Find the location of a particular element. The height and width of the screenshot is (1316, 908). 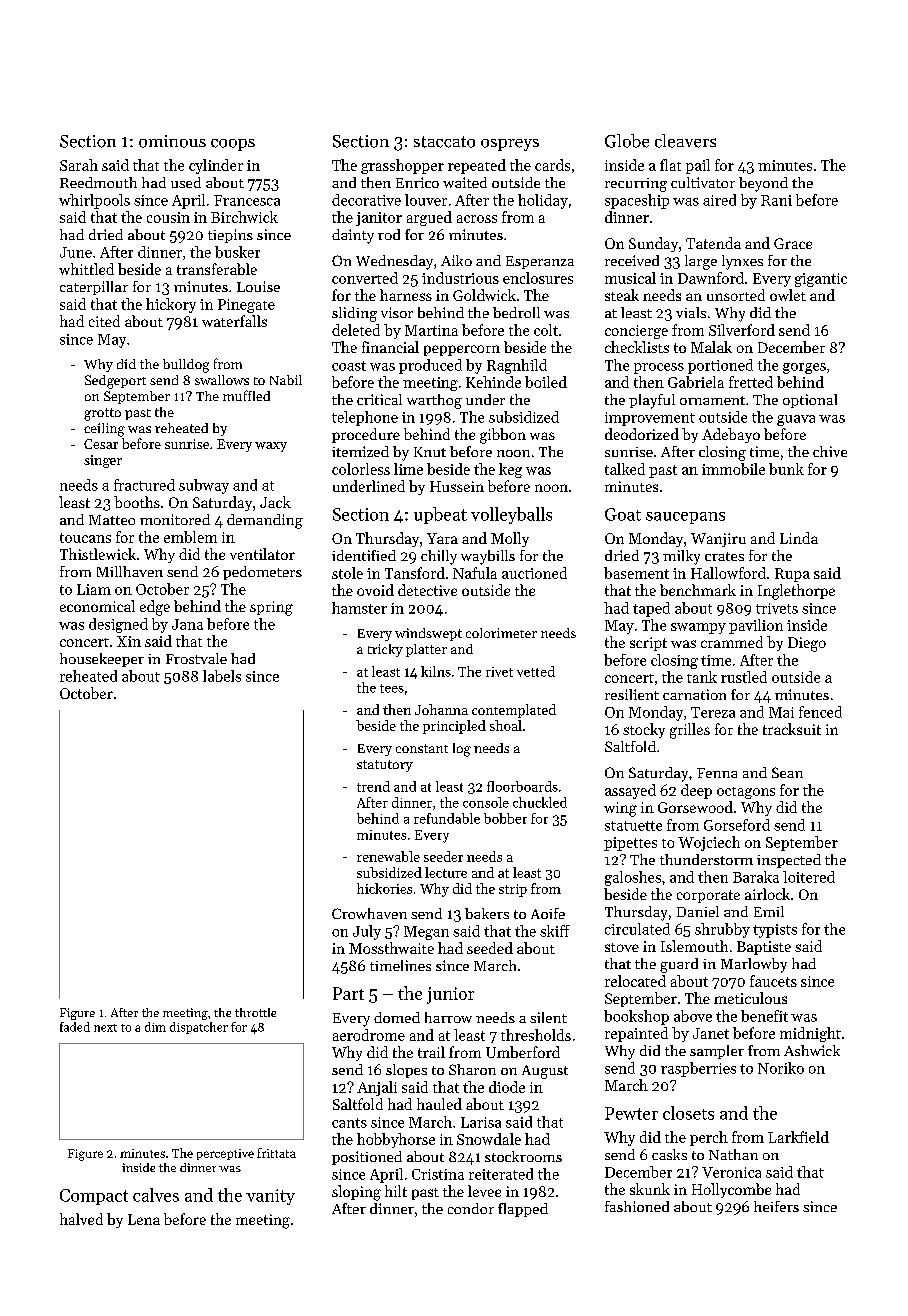

aired is located at coordinates (719, 200).
